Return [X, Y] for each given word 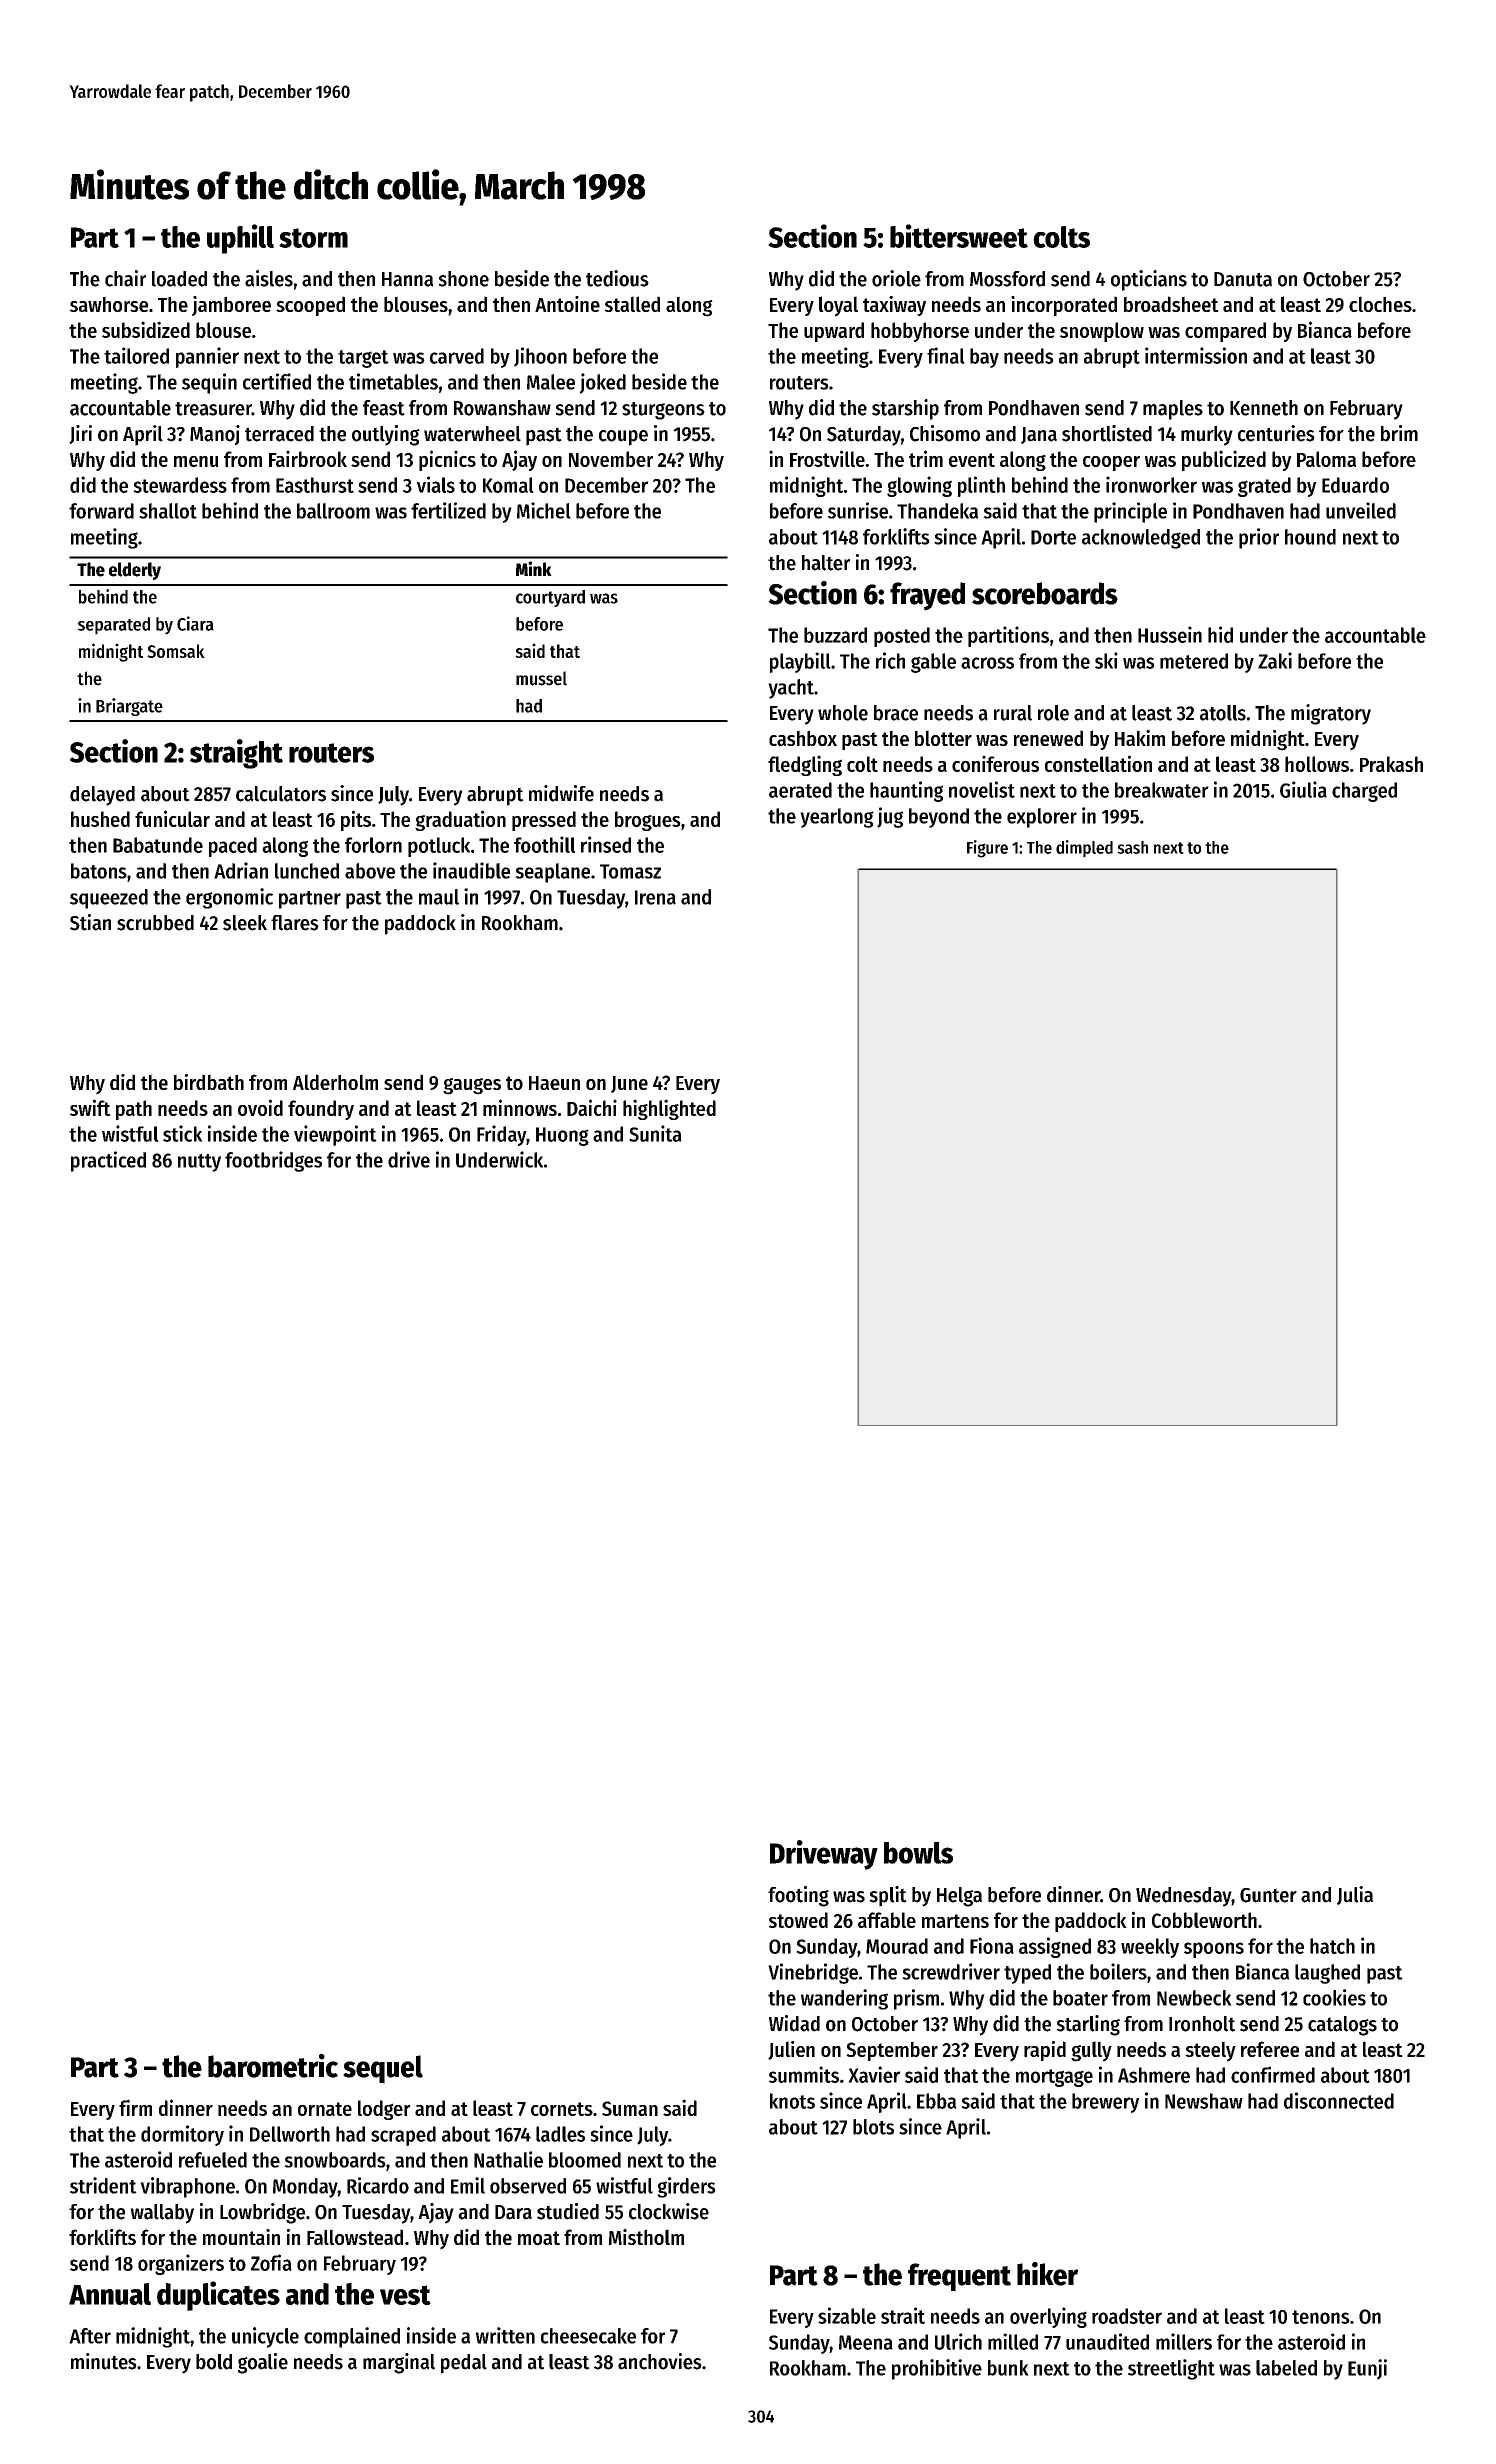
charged [1364, 792]
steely [1210, 2051]
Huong [562, 1136]
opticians [1149, 280]
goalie [263, 2363]
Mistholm [646, 2237]
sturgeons [663, 411]
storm [313, 238]
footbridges [273, 1161]
